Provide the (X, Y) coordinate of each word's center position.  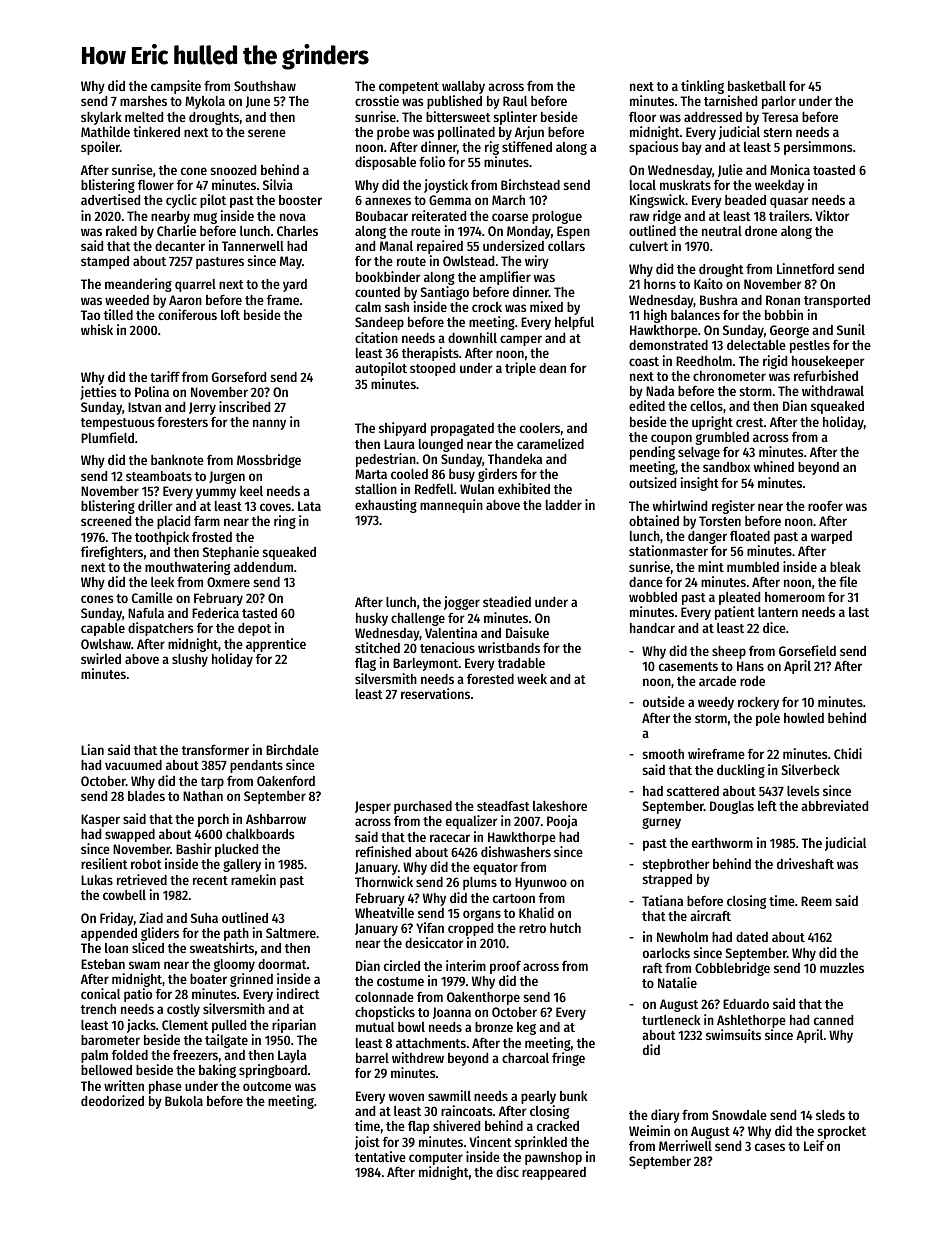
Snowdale (739, 1115)
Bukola (184, 1101)
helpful (574, 323)
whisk (97, 329)
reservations (435, 693)
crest (750, 422)
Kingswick (657, 201)
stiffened (527, 146)
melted (144, 117)
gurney (661, 823)
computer (436, 1159)
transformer (215, 750)
